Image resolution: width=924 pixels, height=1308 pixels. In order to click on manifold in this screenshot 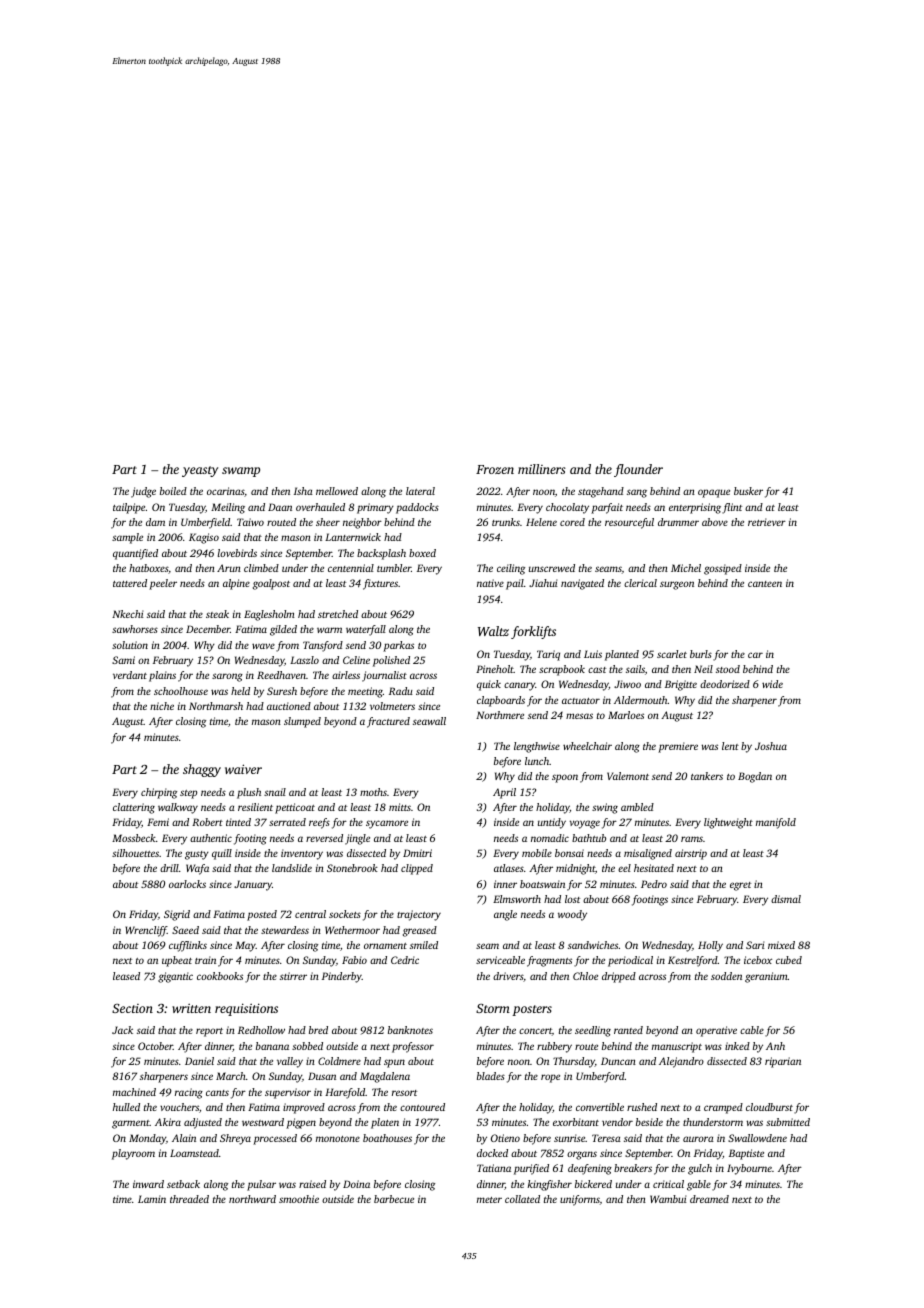, I will do `click(776, 823)`.
